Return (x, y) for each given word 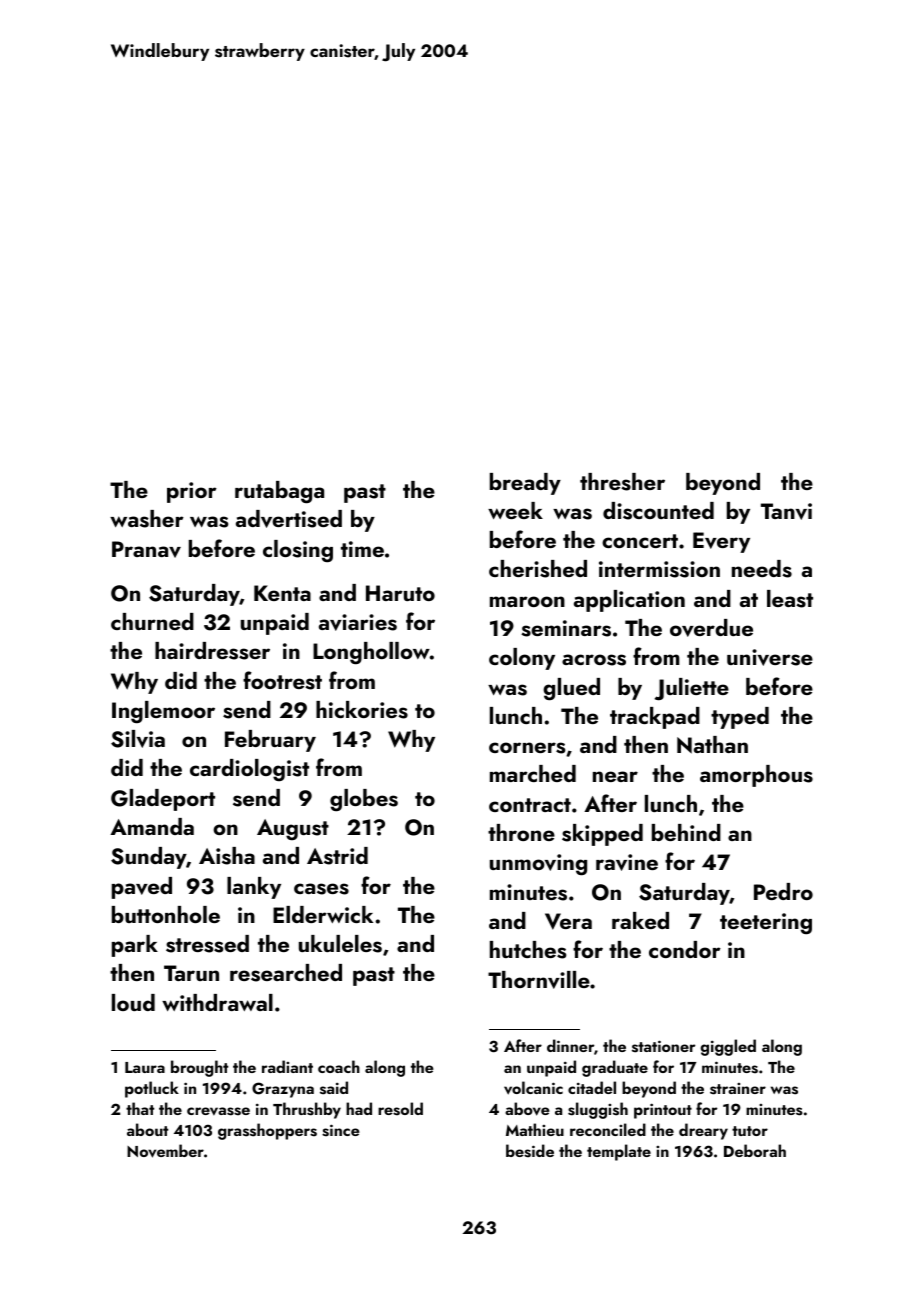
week (515, 510)
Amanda (152, 826)
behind (686, 832)
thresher (622, 482)
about (147, 1129)
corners (527, 748)
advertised (289, 519)
